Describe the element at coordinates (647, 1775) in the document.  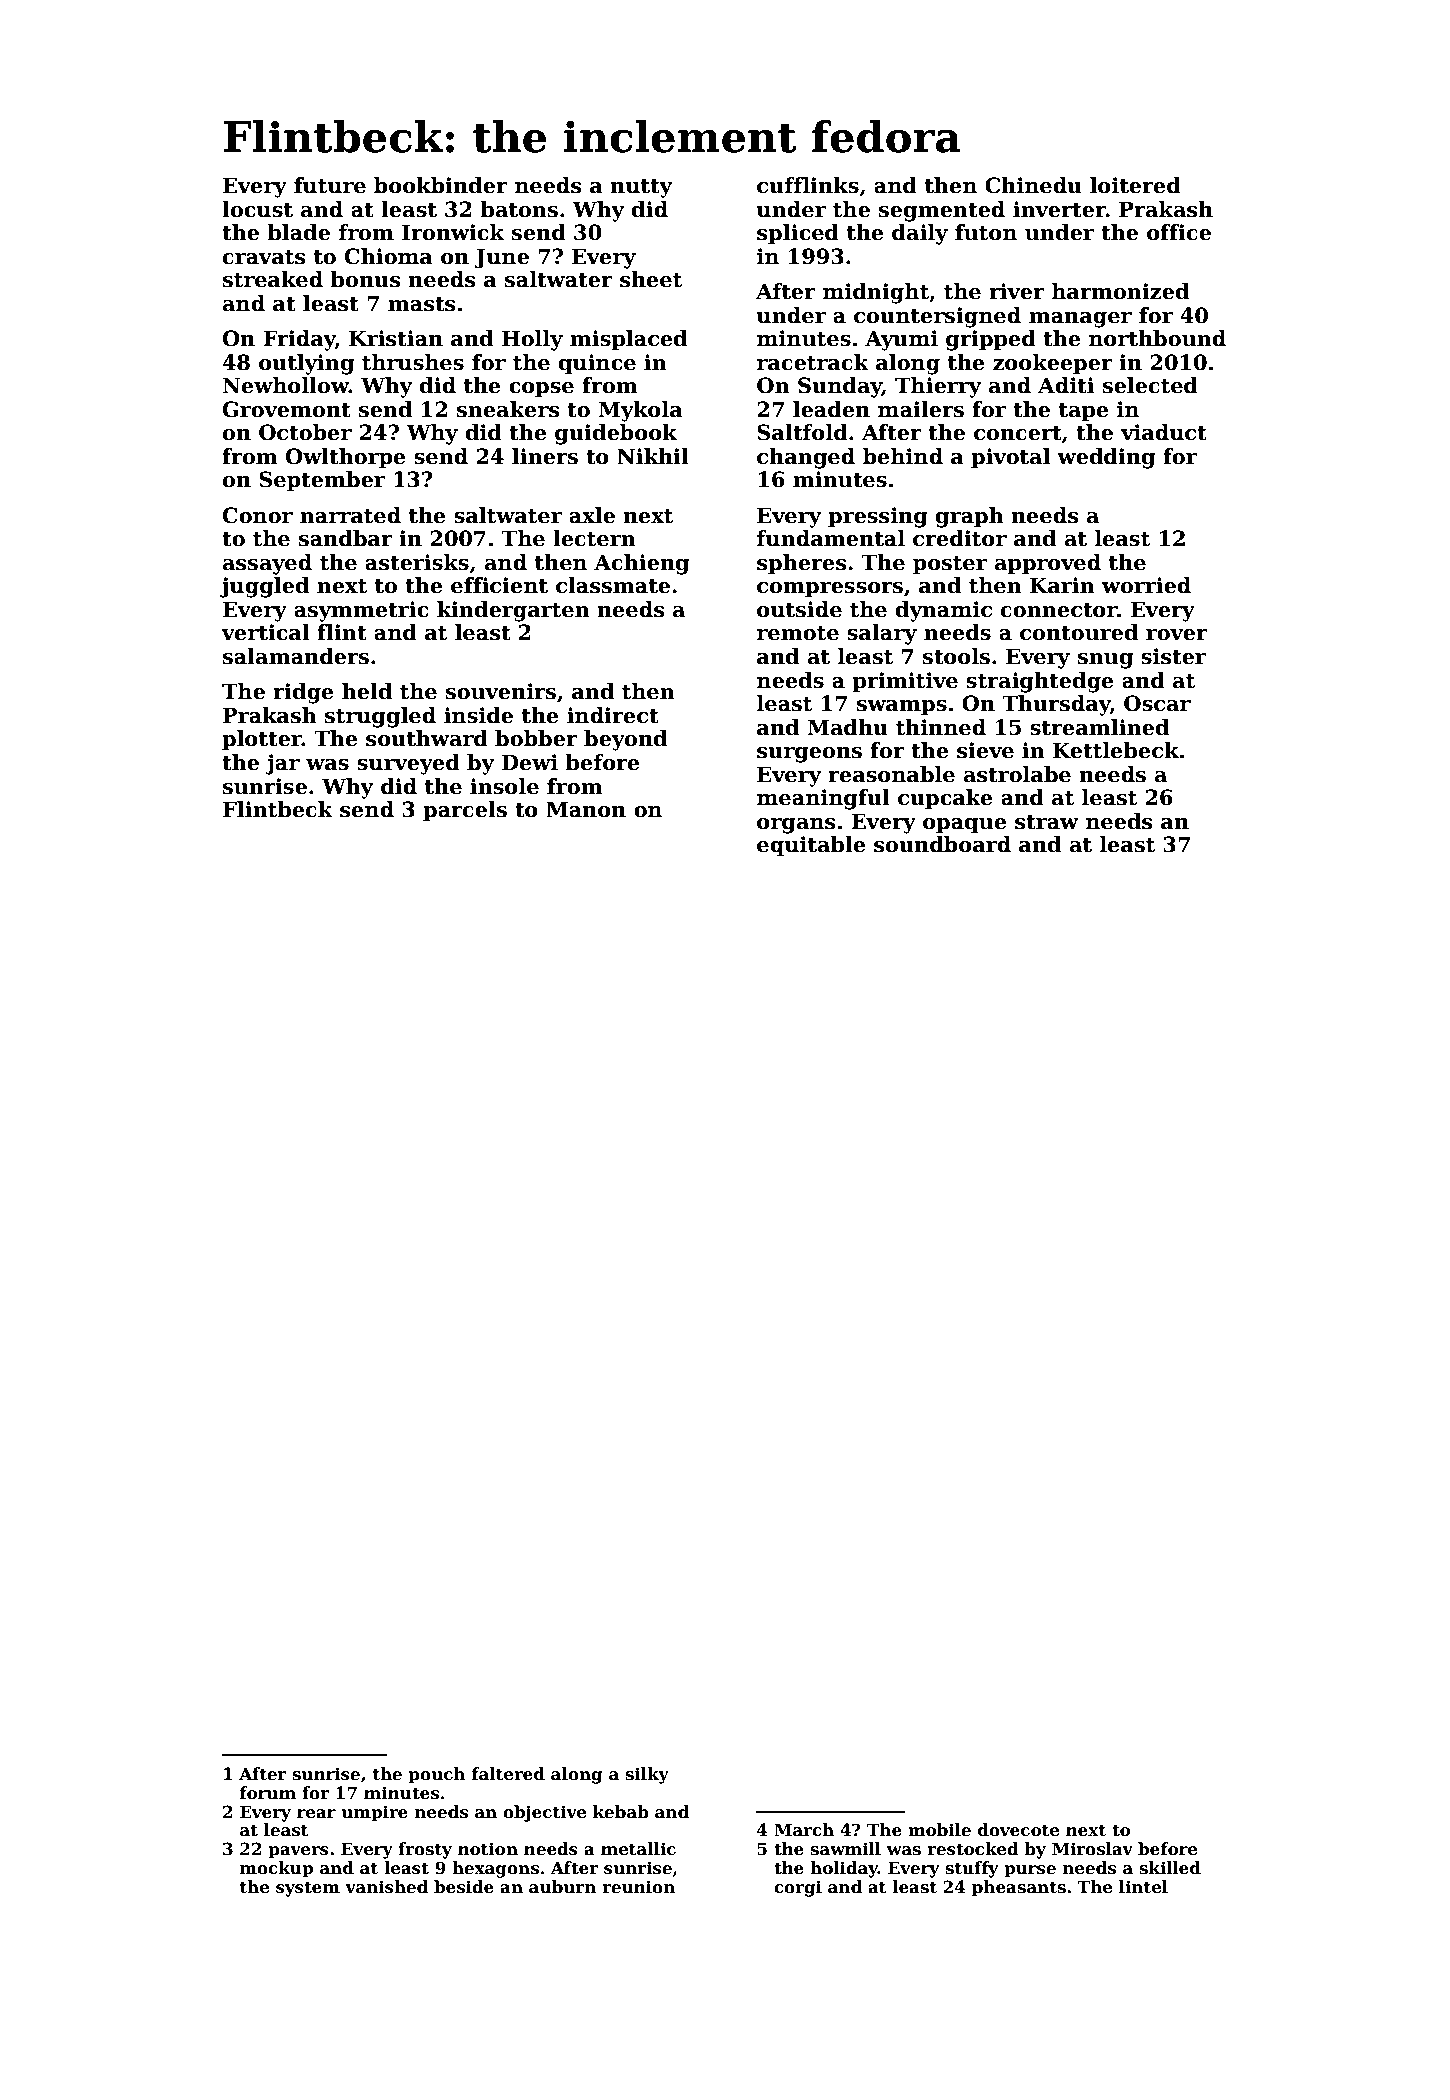
I see `silky` at that location.
